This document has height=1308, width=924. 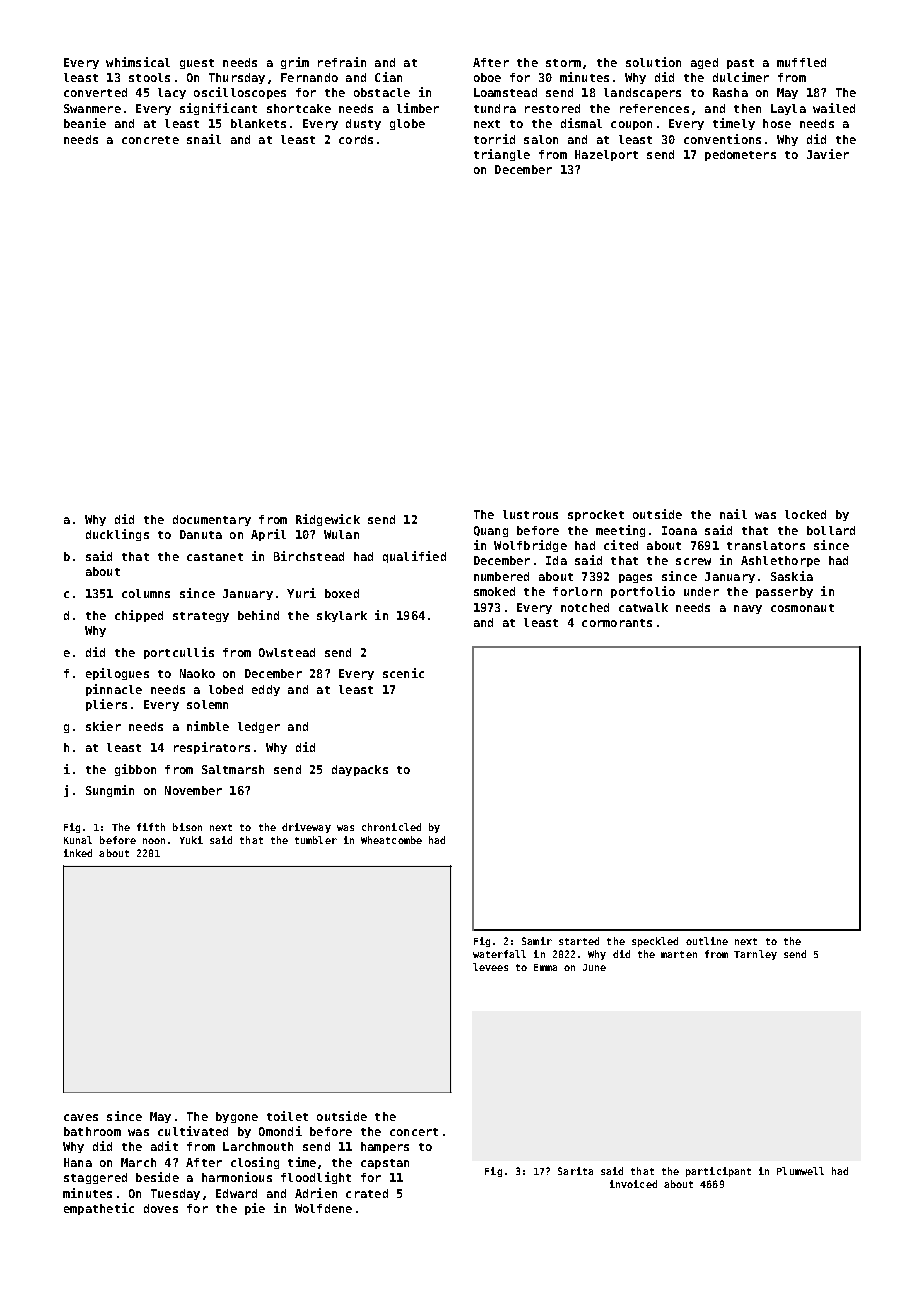 What do you see at coordinates (575, 1171) in the document?
I see `Sarita` at bounding box center [575, 1171].
